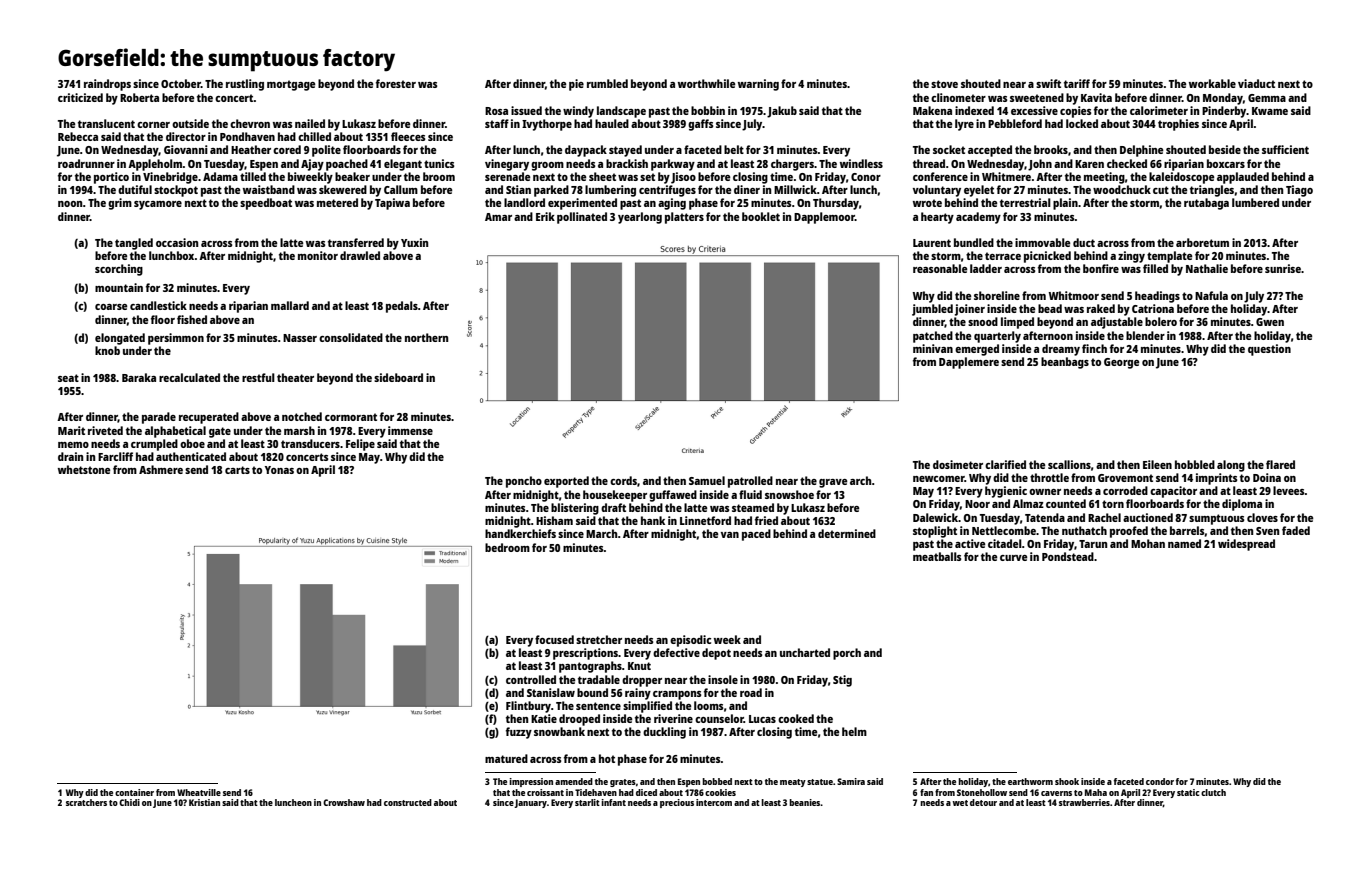 The image size is (1372, 887). Describe the element at coordinates (932, 310) in the screenshot. I see `jumbled` at that location.
